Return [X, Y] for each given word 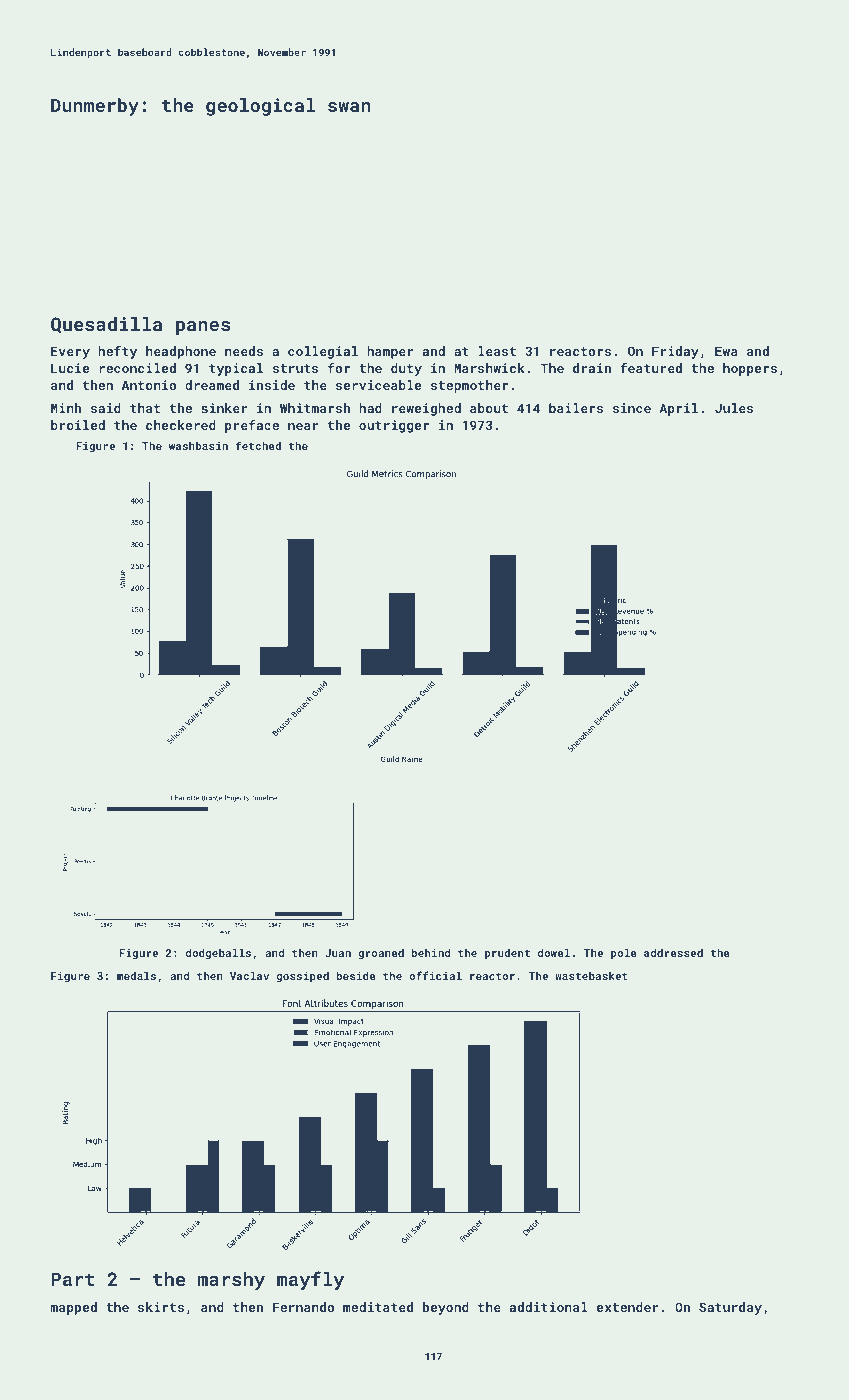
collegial [323, 352]
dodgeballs [218, 954]
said [106, 408]
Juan [338, 953]
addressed [673, 952]
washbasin [198, 445]
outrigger [394, 426]
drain [592, 368]
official [435, 975]
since [631, 408]
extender [628, 1307]
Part [72, 1279]
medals [136, 975]
